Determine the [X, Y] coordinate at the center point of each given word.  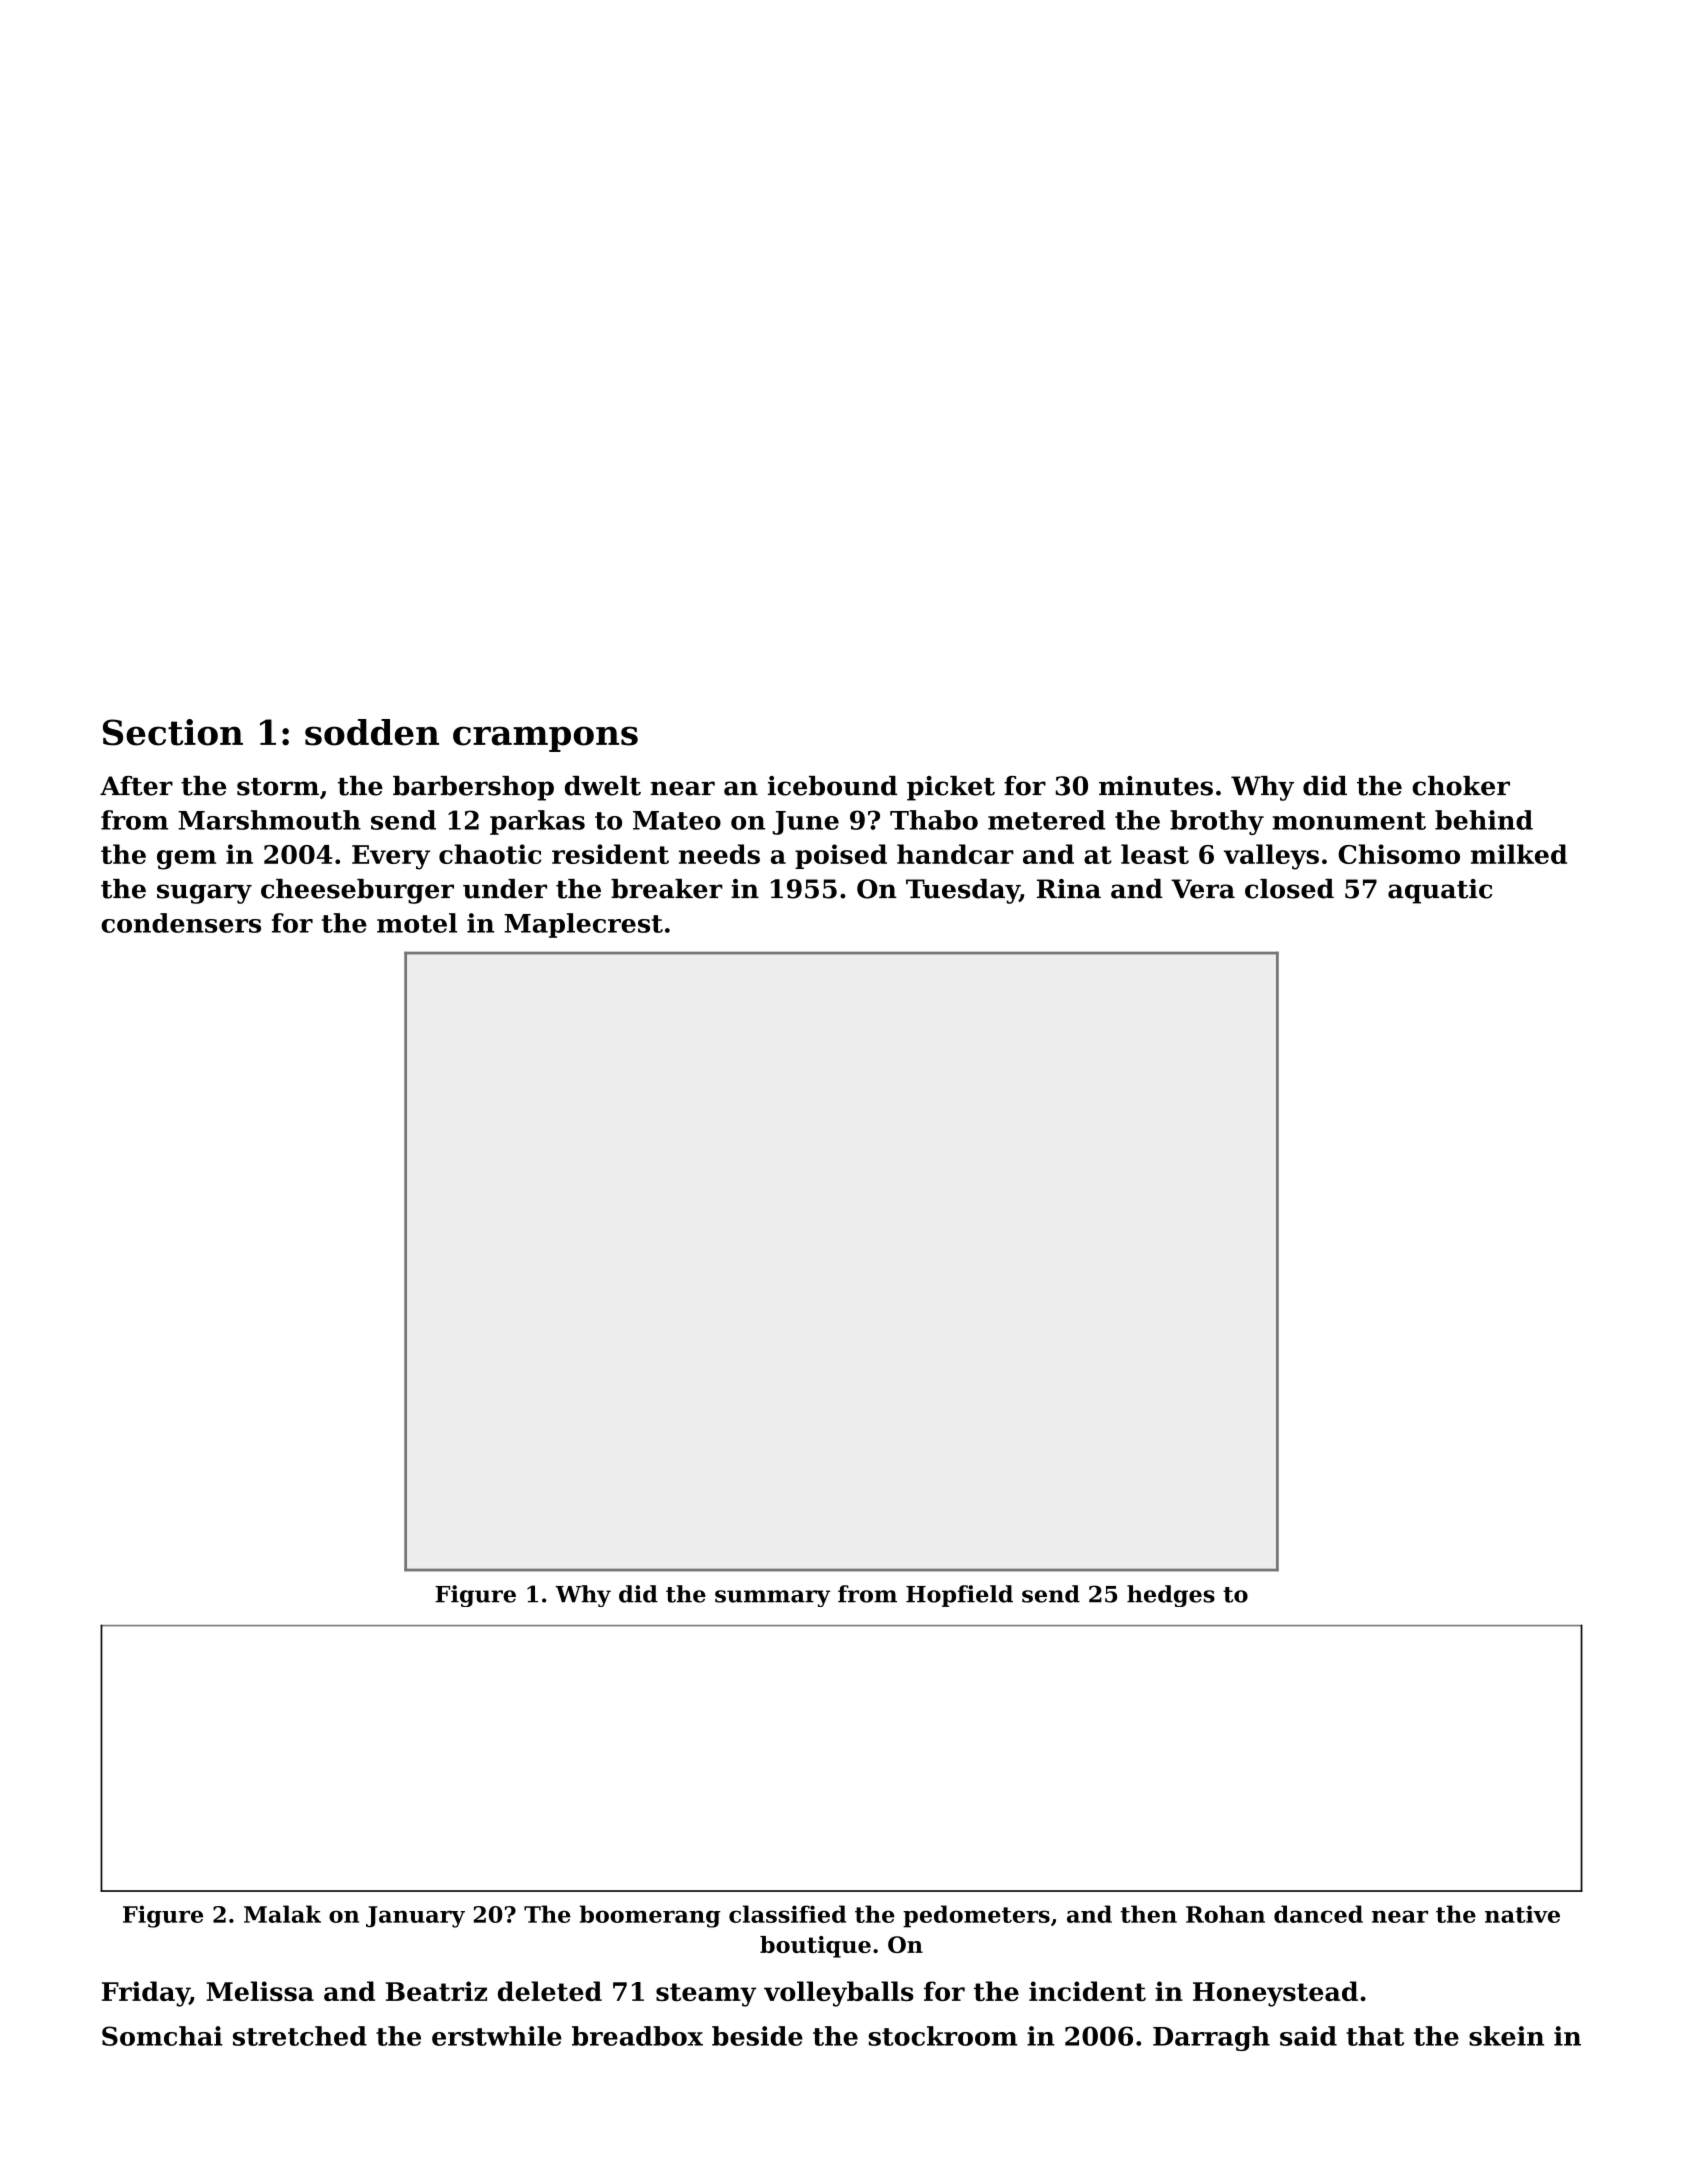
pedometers [976, 1916]
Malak [282, 1914]
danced [1318, 1914]
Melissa [260, 1991]
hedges [1171, 1596]
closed [1289, 889]
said [1308, 2036]
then [1149, 1914]
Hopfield [959, 1596]
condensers [181, 923]
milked [1519, 854]
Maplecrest [583, 925]
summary [773, 1598]
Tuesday [963, 891]
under [505, 889]
